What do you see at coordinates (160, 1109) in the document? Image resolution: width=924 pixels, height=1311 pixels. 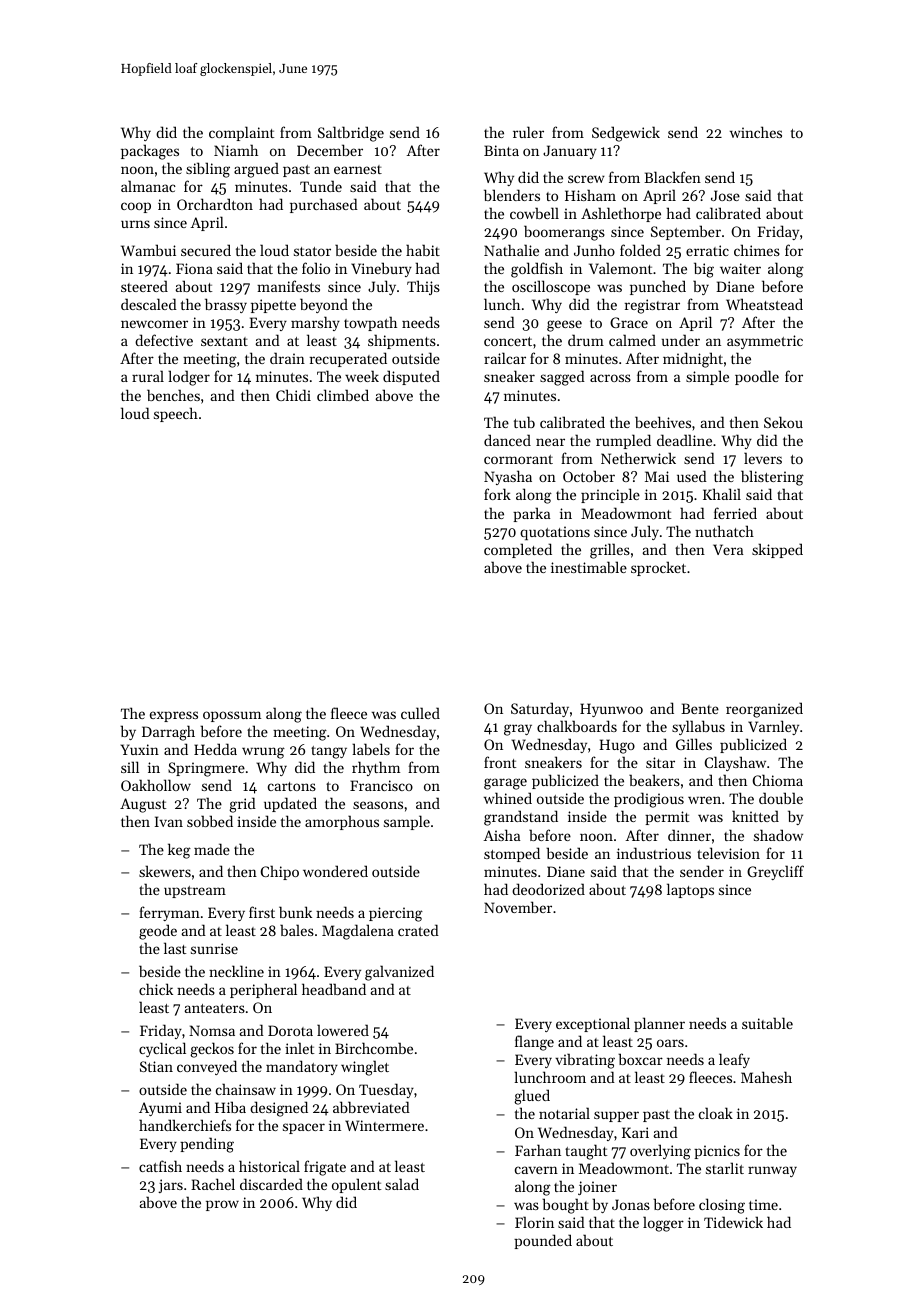 I see `Ayumi` at bounding box center [160, 1109].
